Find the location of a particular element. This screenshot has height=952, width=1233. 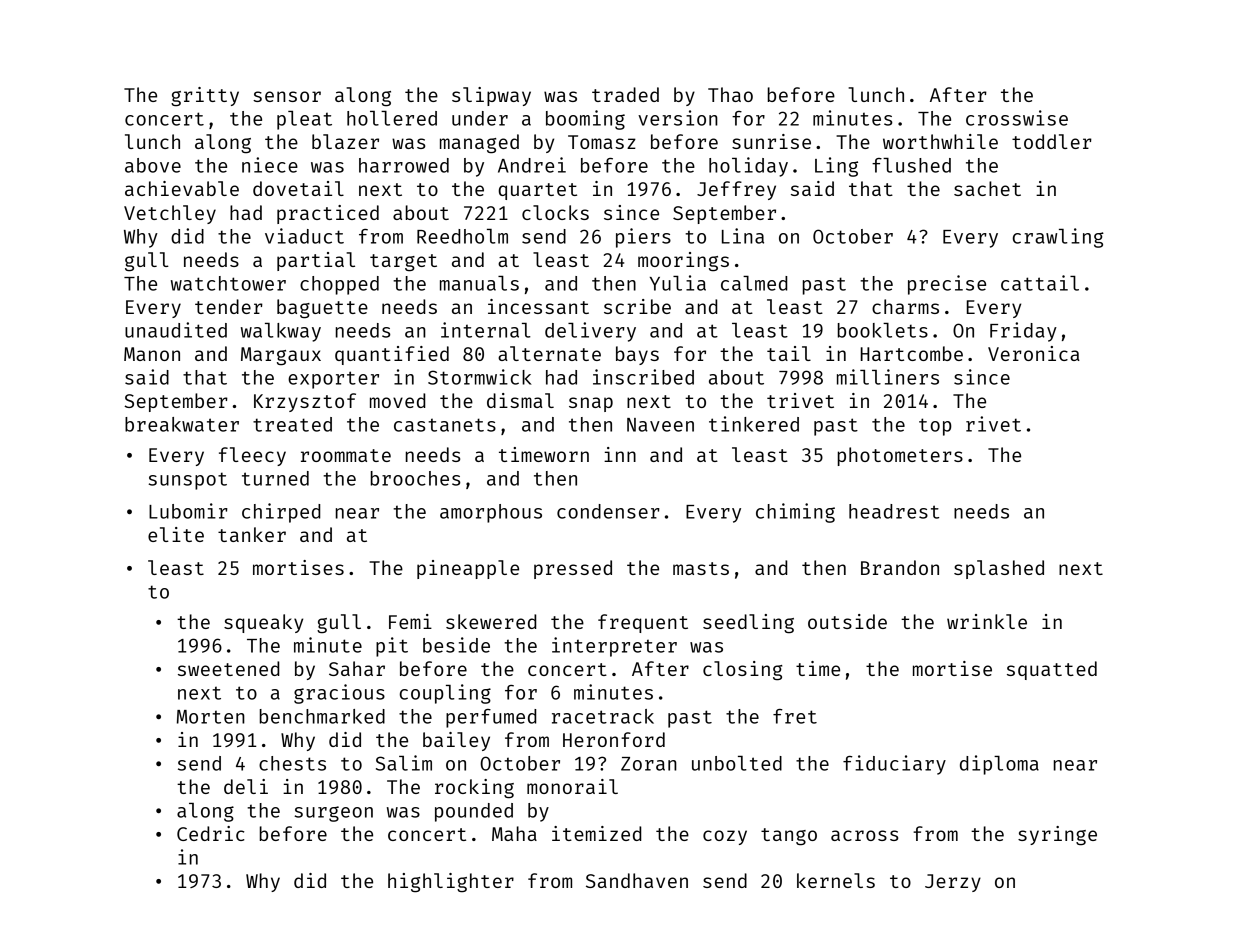

fret is located at coordinates (795, 716).
